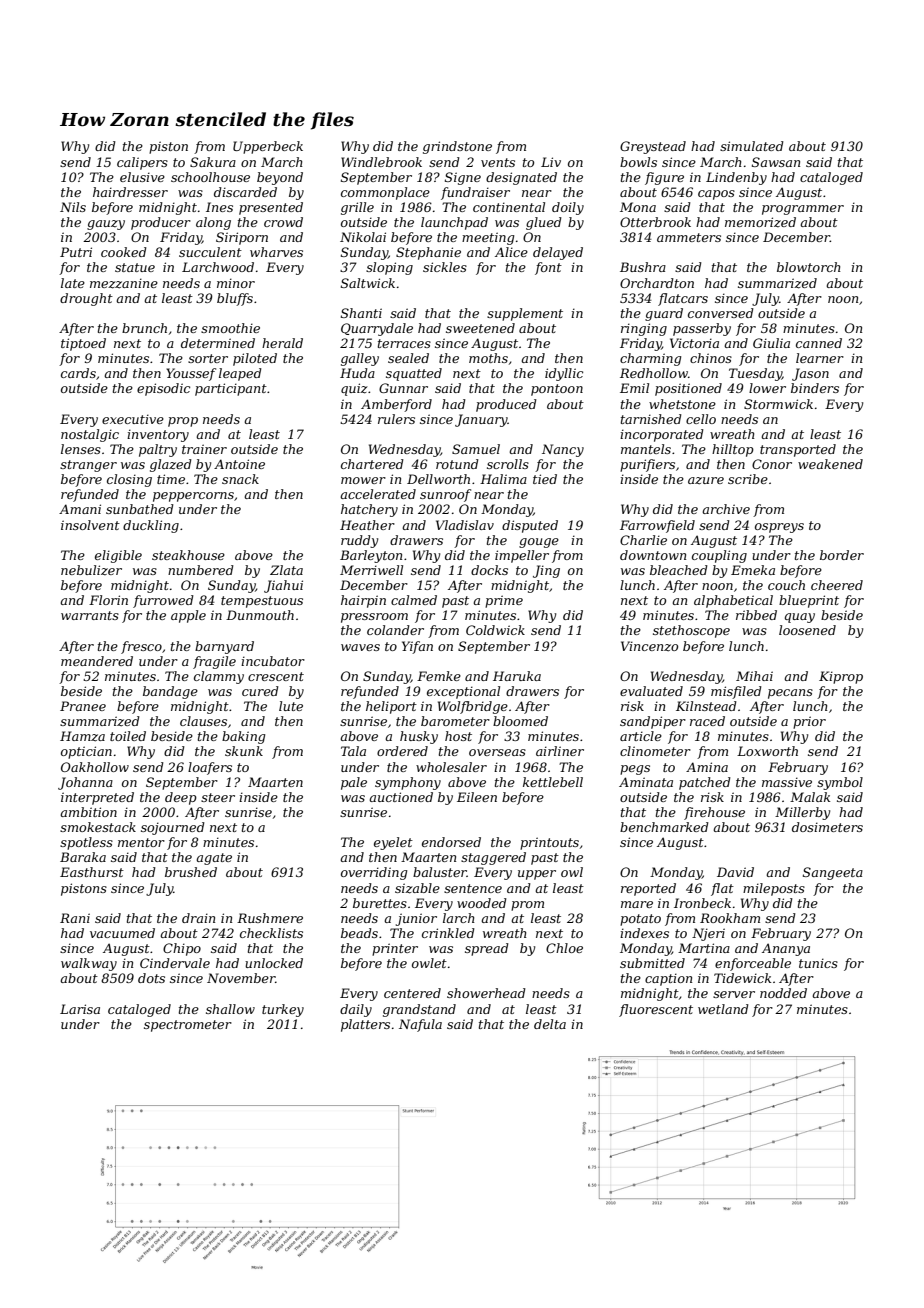 This screenshot has height=1308, width=924. What do you see at coordinates (691, 631) in the screenshot?
I see `stethoscope` at bounding box center [691, 631].
